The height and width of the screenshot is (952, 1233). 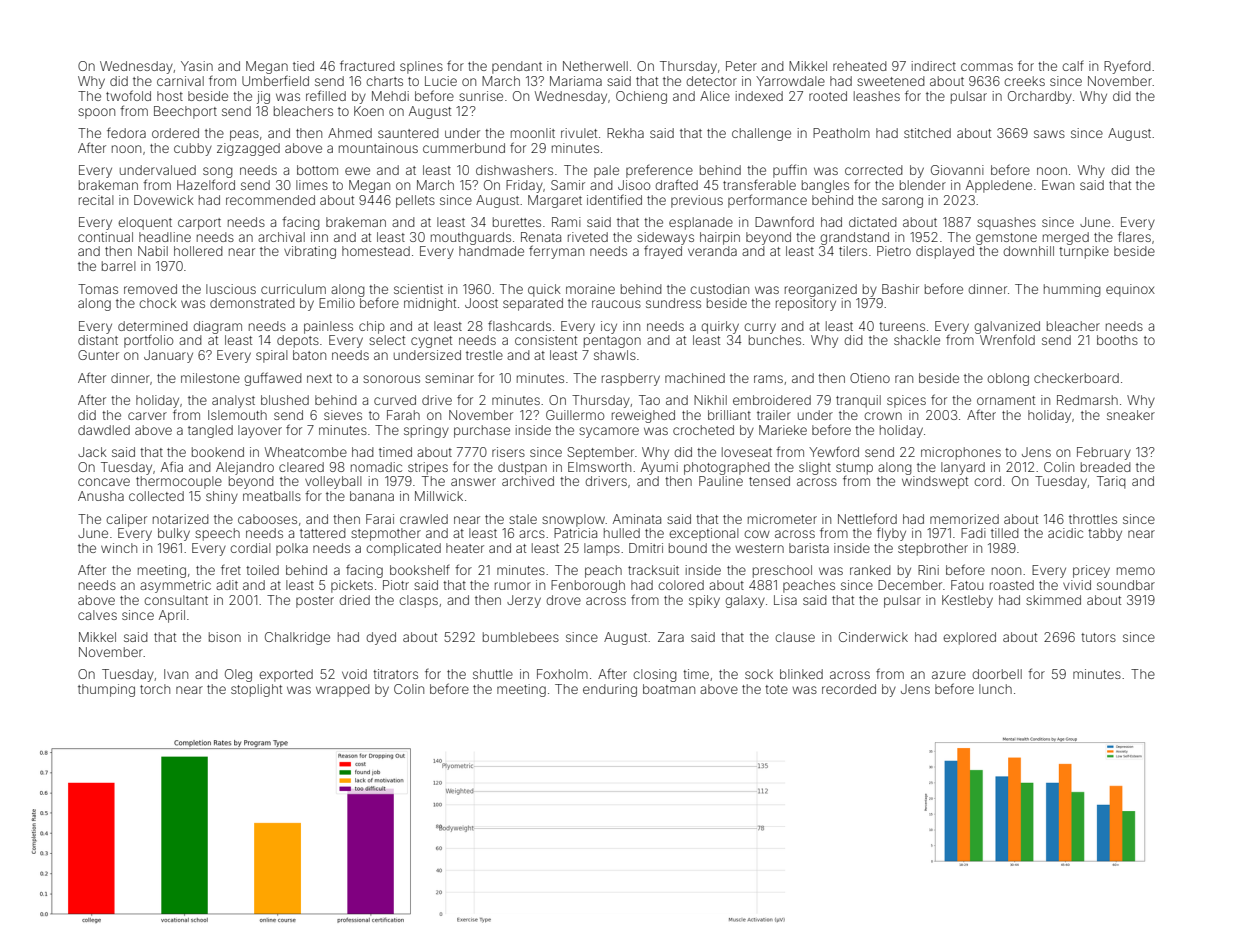 I want to click on host, so click(x=170, y=96).
